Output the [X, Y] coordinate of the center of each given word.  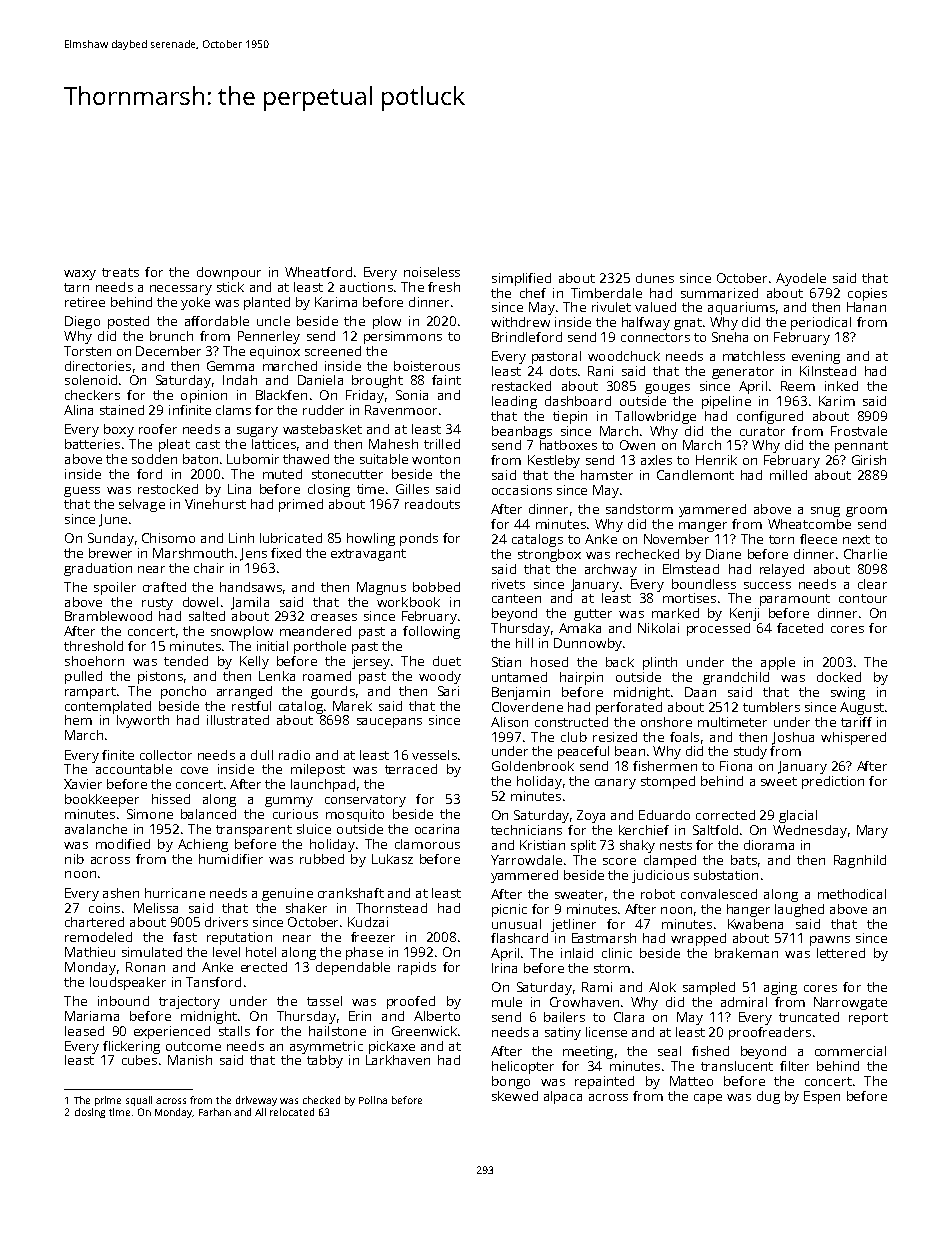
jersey [371, 662]
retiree [85, 302]
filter [794, 1066]
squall [139, 1101]
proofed [411, 1002]
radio [294, 755]
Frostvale [859, 431]
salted [207, 616]
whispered [853, 738]
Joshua [793, 738]
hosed [549, 662]
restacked [521, 386]
